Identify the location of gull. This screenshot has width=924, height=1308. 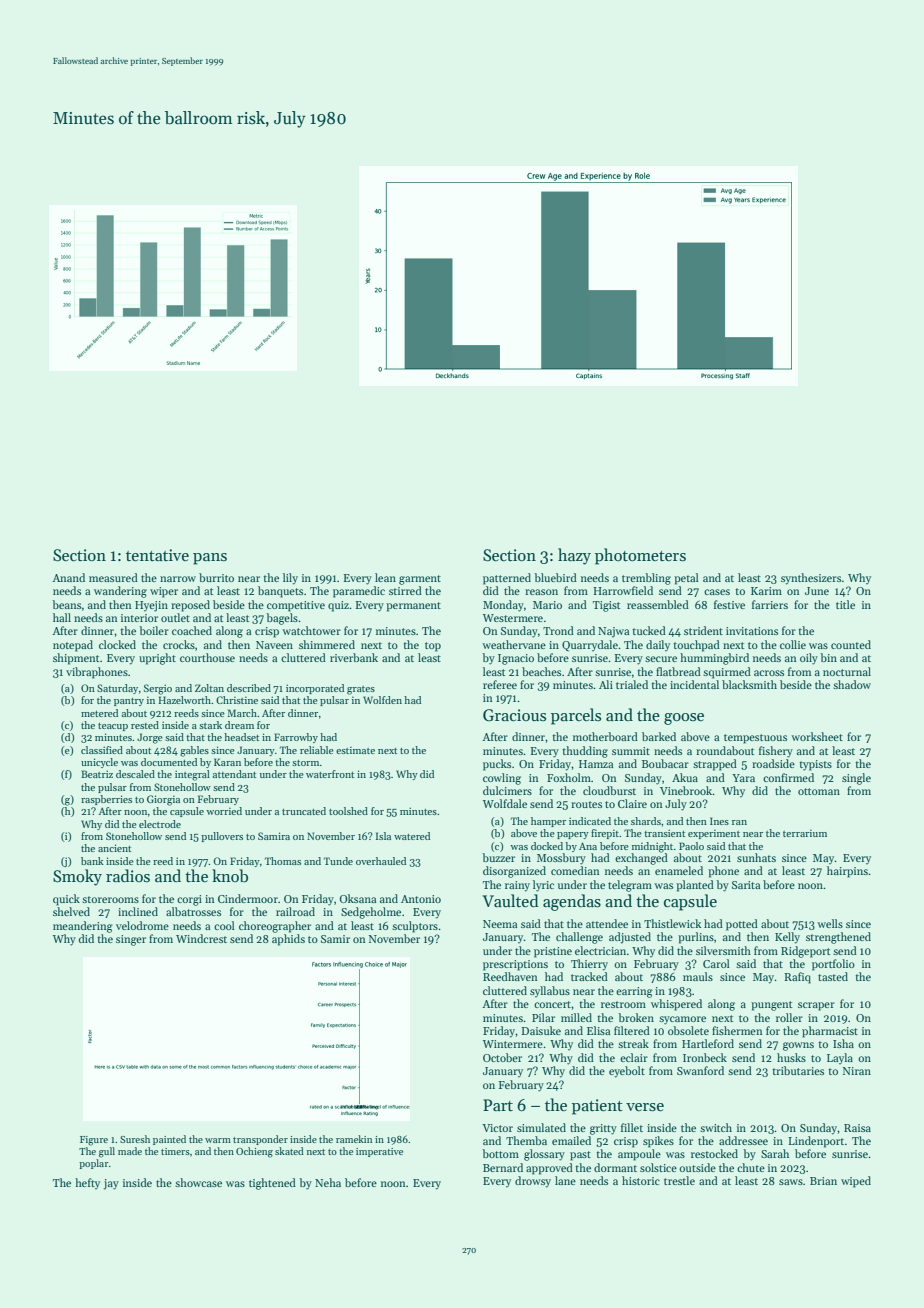
(107, 1152).
